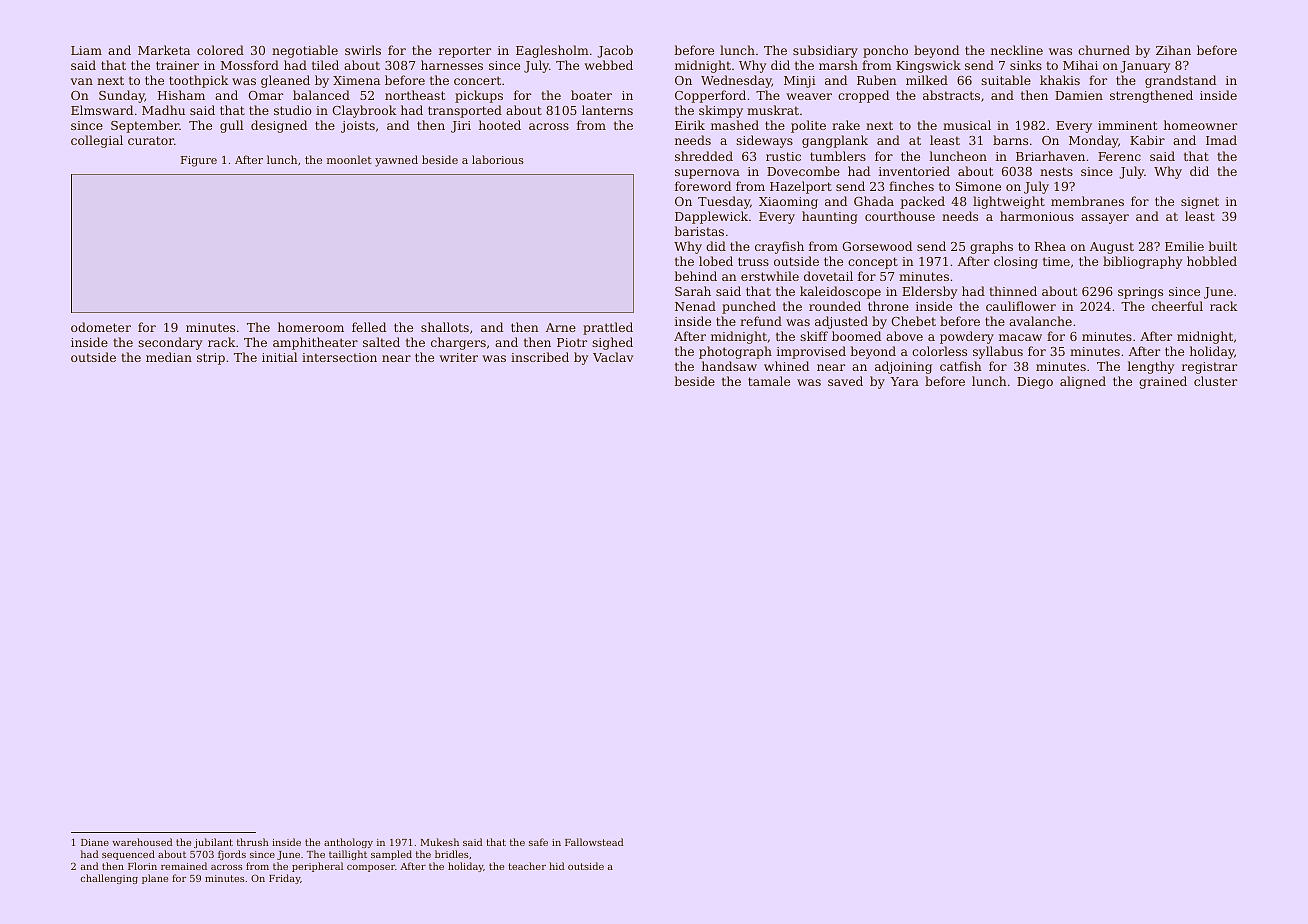  Describe the element at coordinates (95, 842) in the page. I see `Diane` at that location.
